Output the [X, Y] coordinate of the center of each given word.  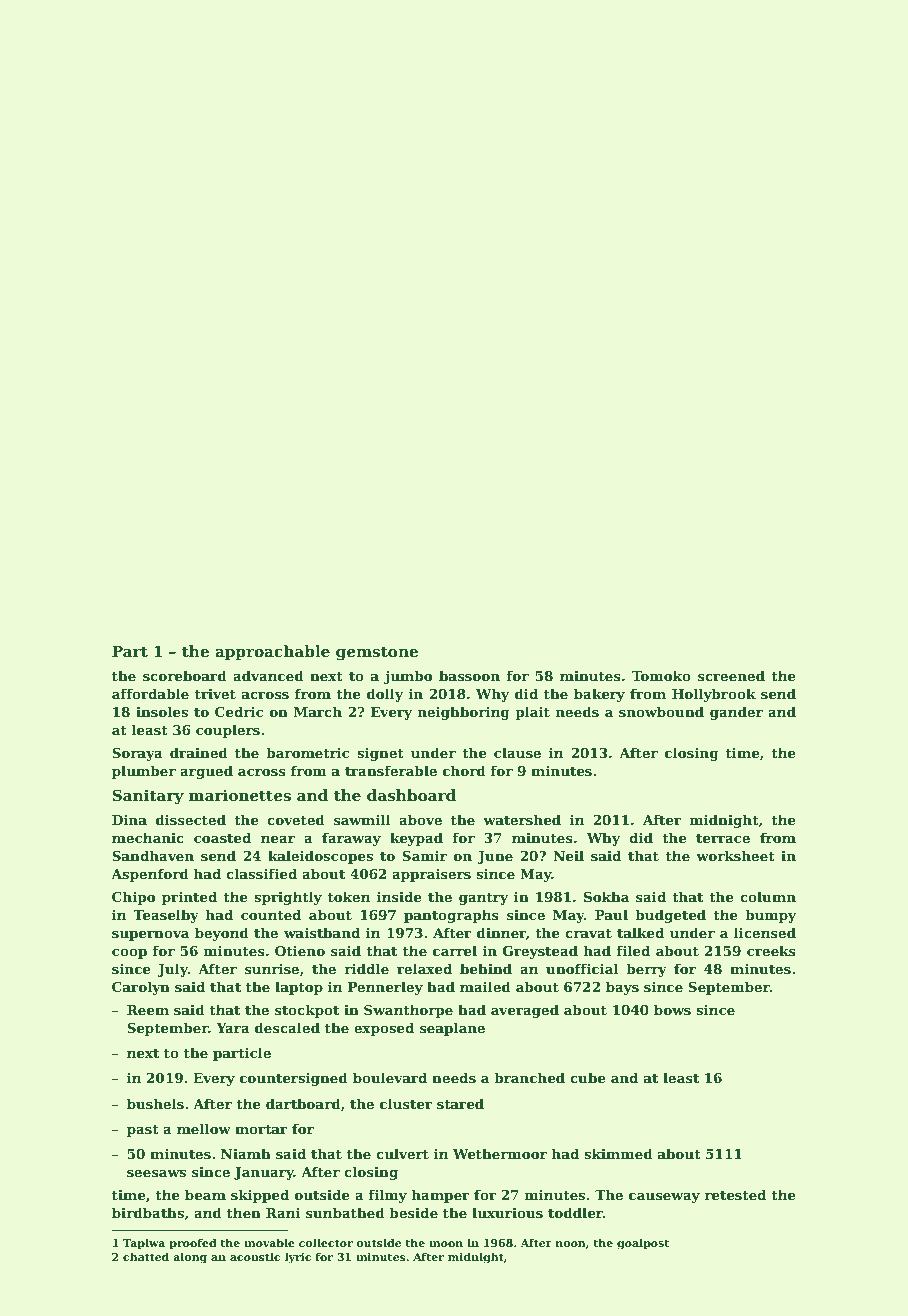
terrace [723, 838]
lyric [298, 1258]
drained [199, 752]
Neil [568, 855]
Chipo [133, 898]
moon [446, 1244]
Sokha [606, 896]
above [420, 819]
